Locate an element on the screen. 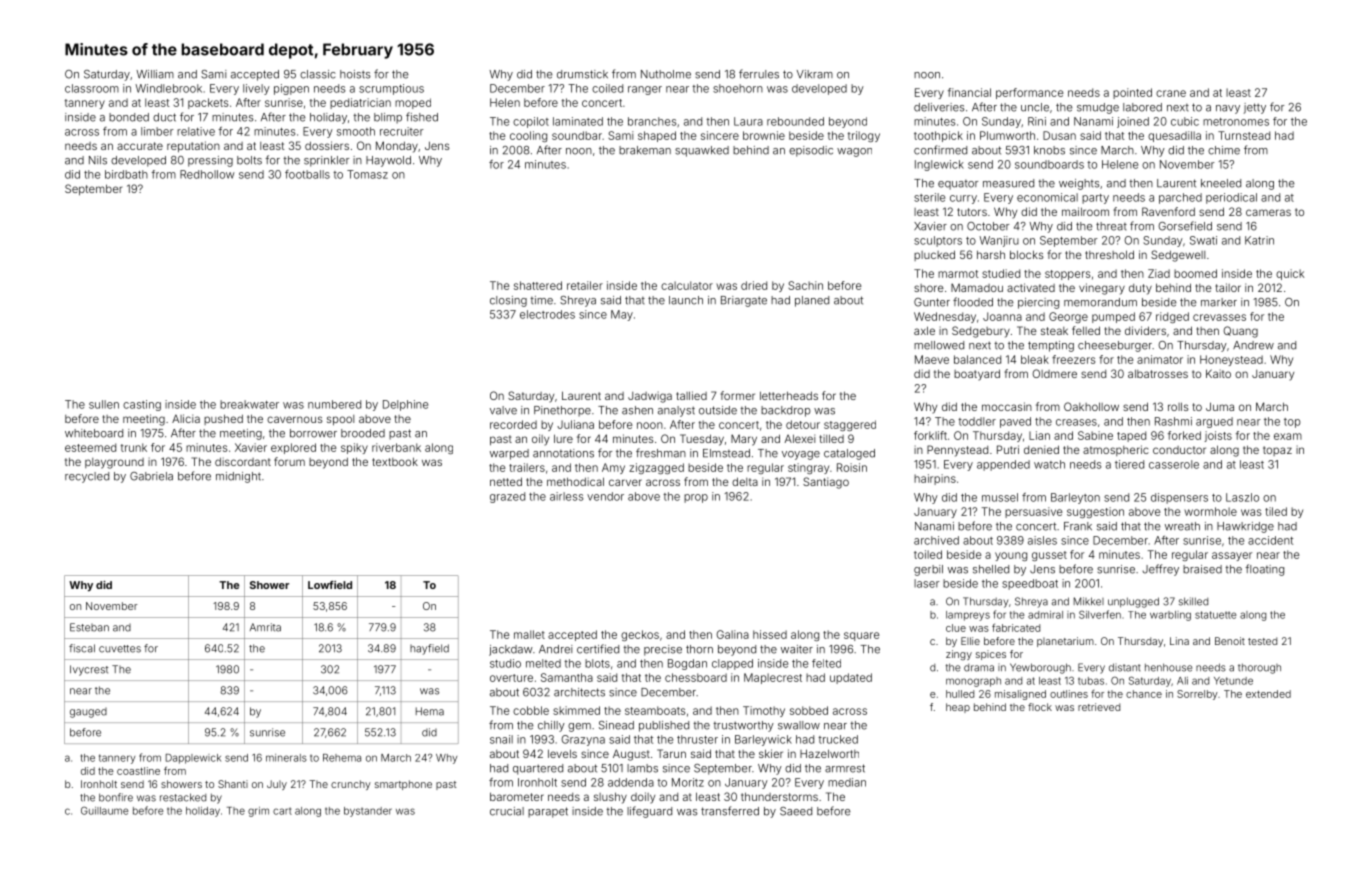  smooth is located at coordinates (356, 131).
